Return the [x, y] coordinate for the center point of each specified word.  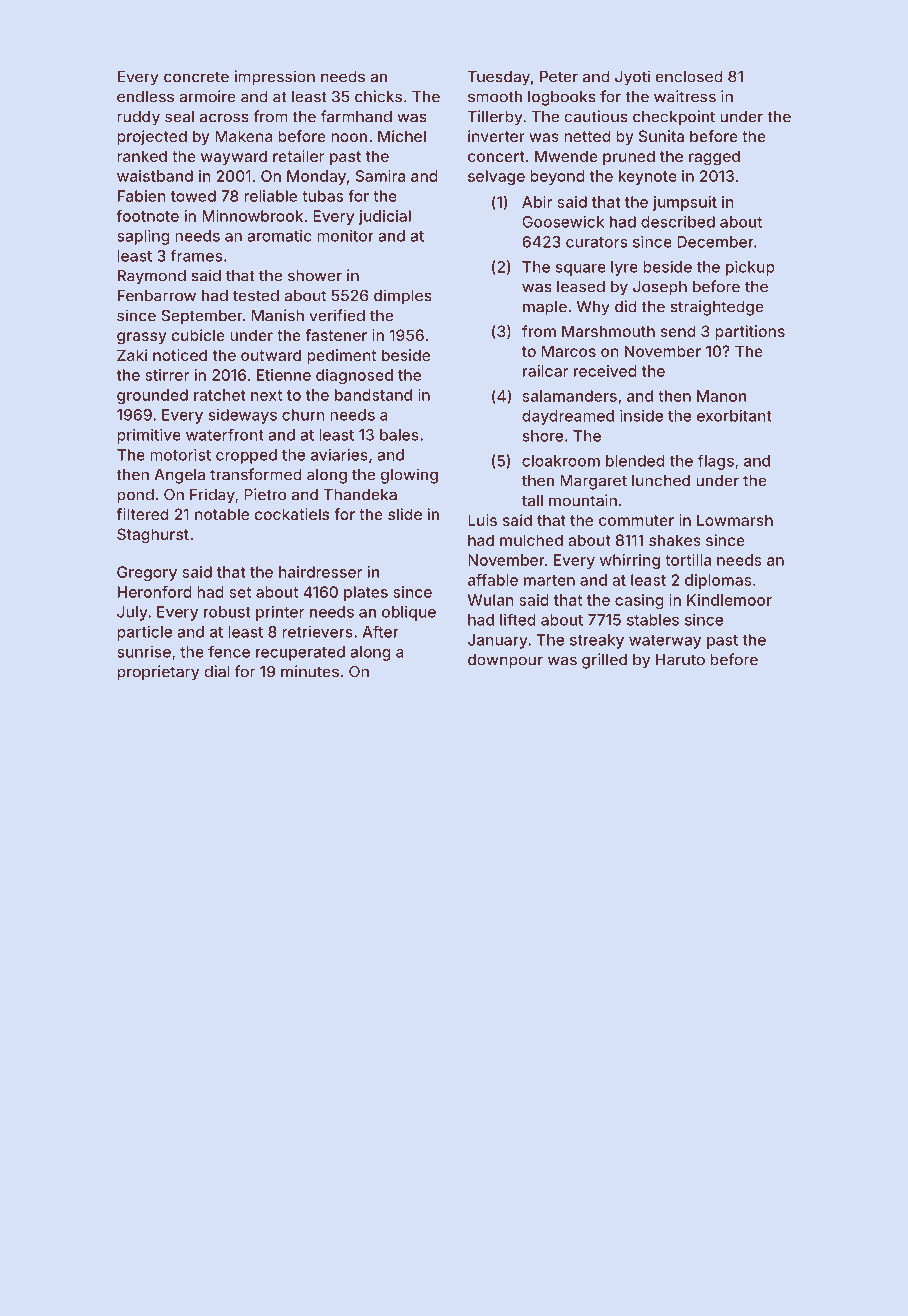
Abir [537, 202]
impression [274, 78]
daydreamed [568, 417]
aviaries [339, 454]
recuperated [300, 653]
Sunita [661, 136]
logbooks [562, 98]
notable [222, 514]
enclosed [689, 77]
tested [256, 296]
